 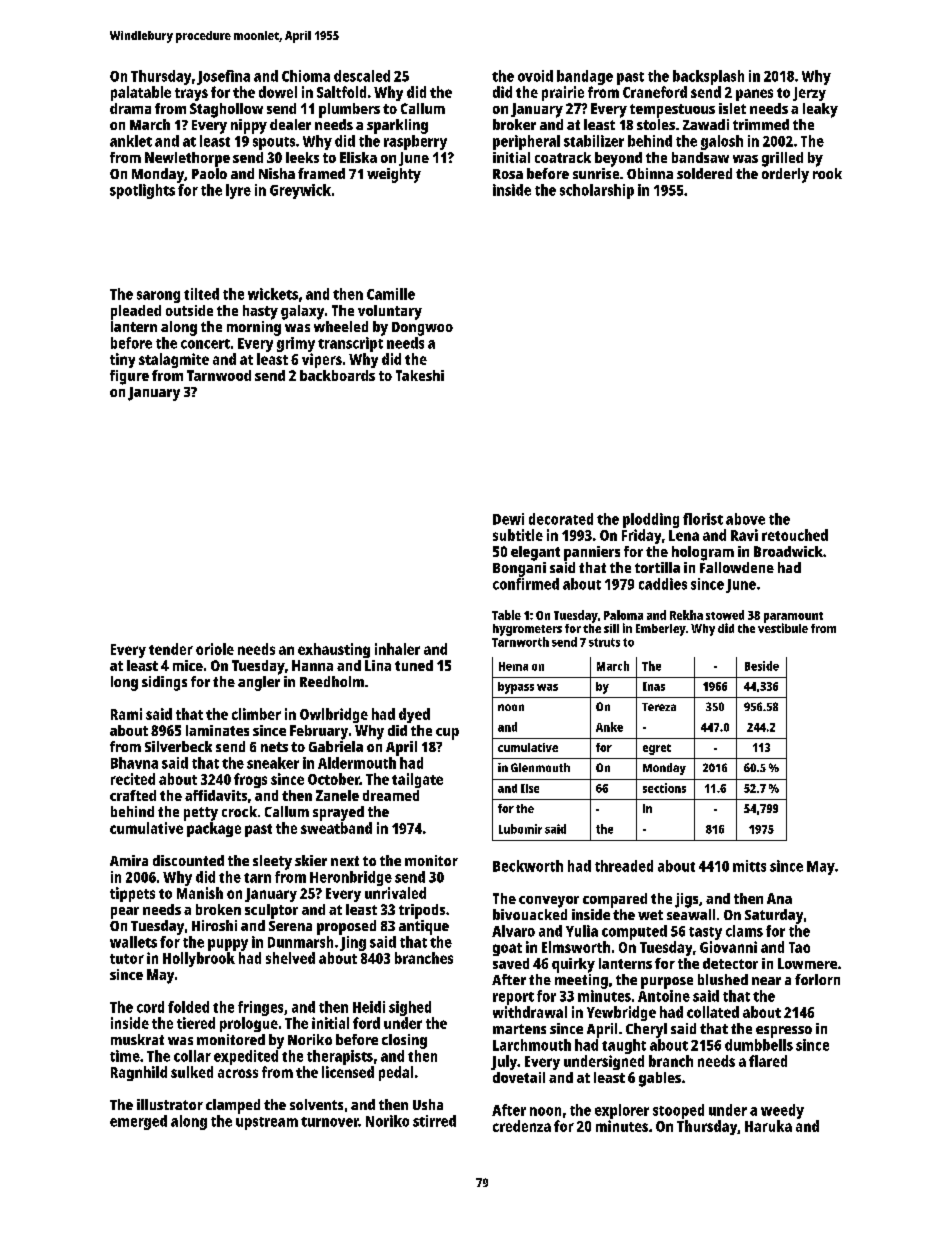 What do you see at coordinates (686, 900) in the screenshot?
I see `jigs` at bounding box center [686, 900].
